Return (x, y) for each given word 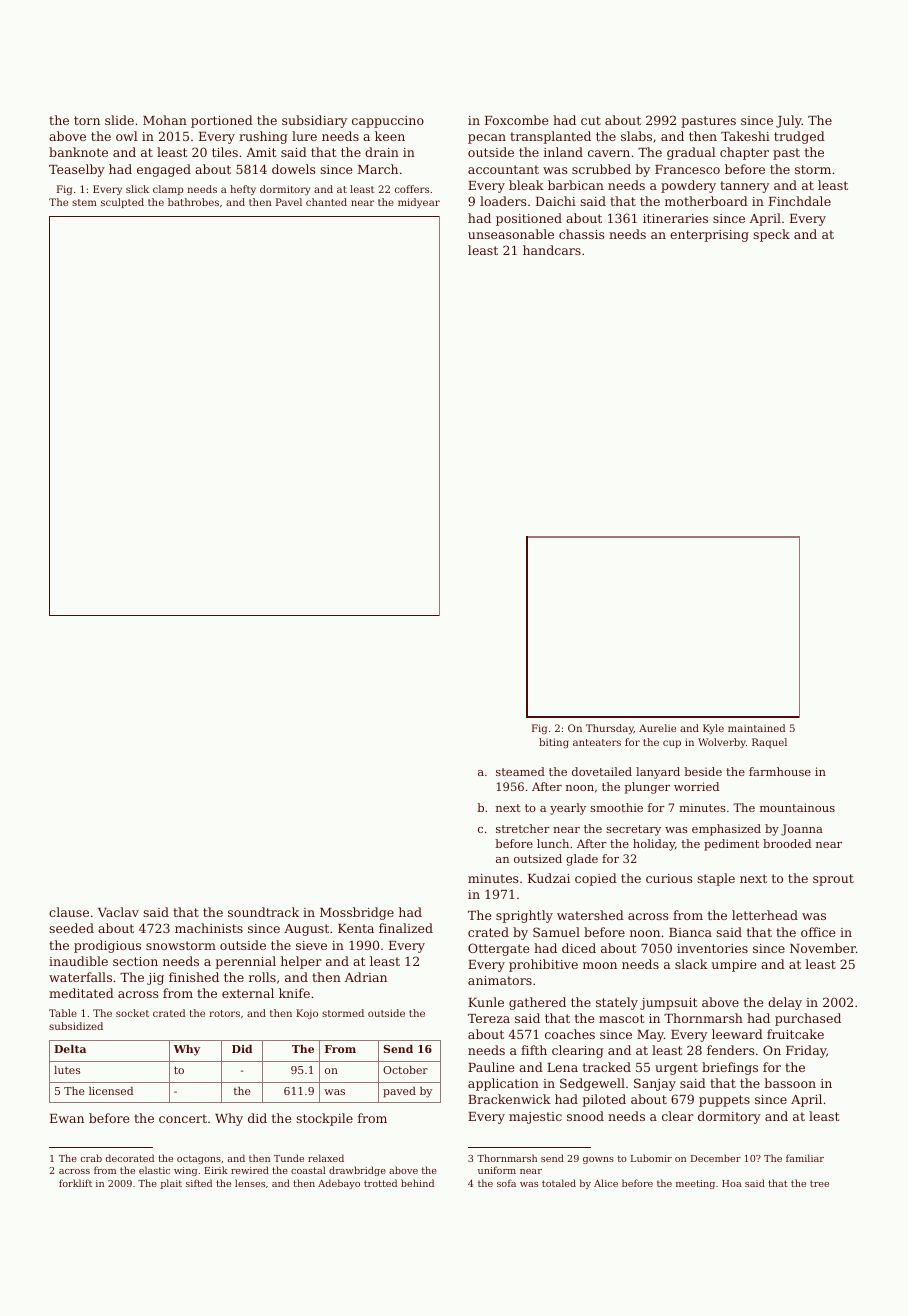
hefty (243, 190)
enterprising (709, 236)
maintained (757, 728)
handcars (552, 250)
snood (585, 1116)
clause (69, 912)
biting (554, 743)
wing (185, 1171)
